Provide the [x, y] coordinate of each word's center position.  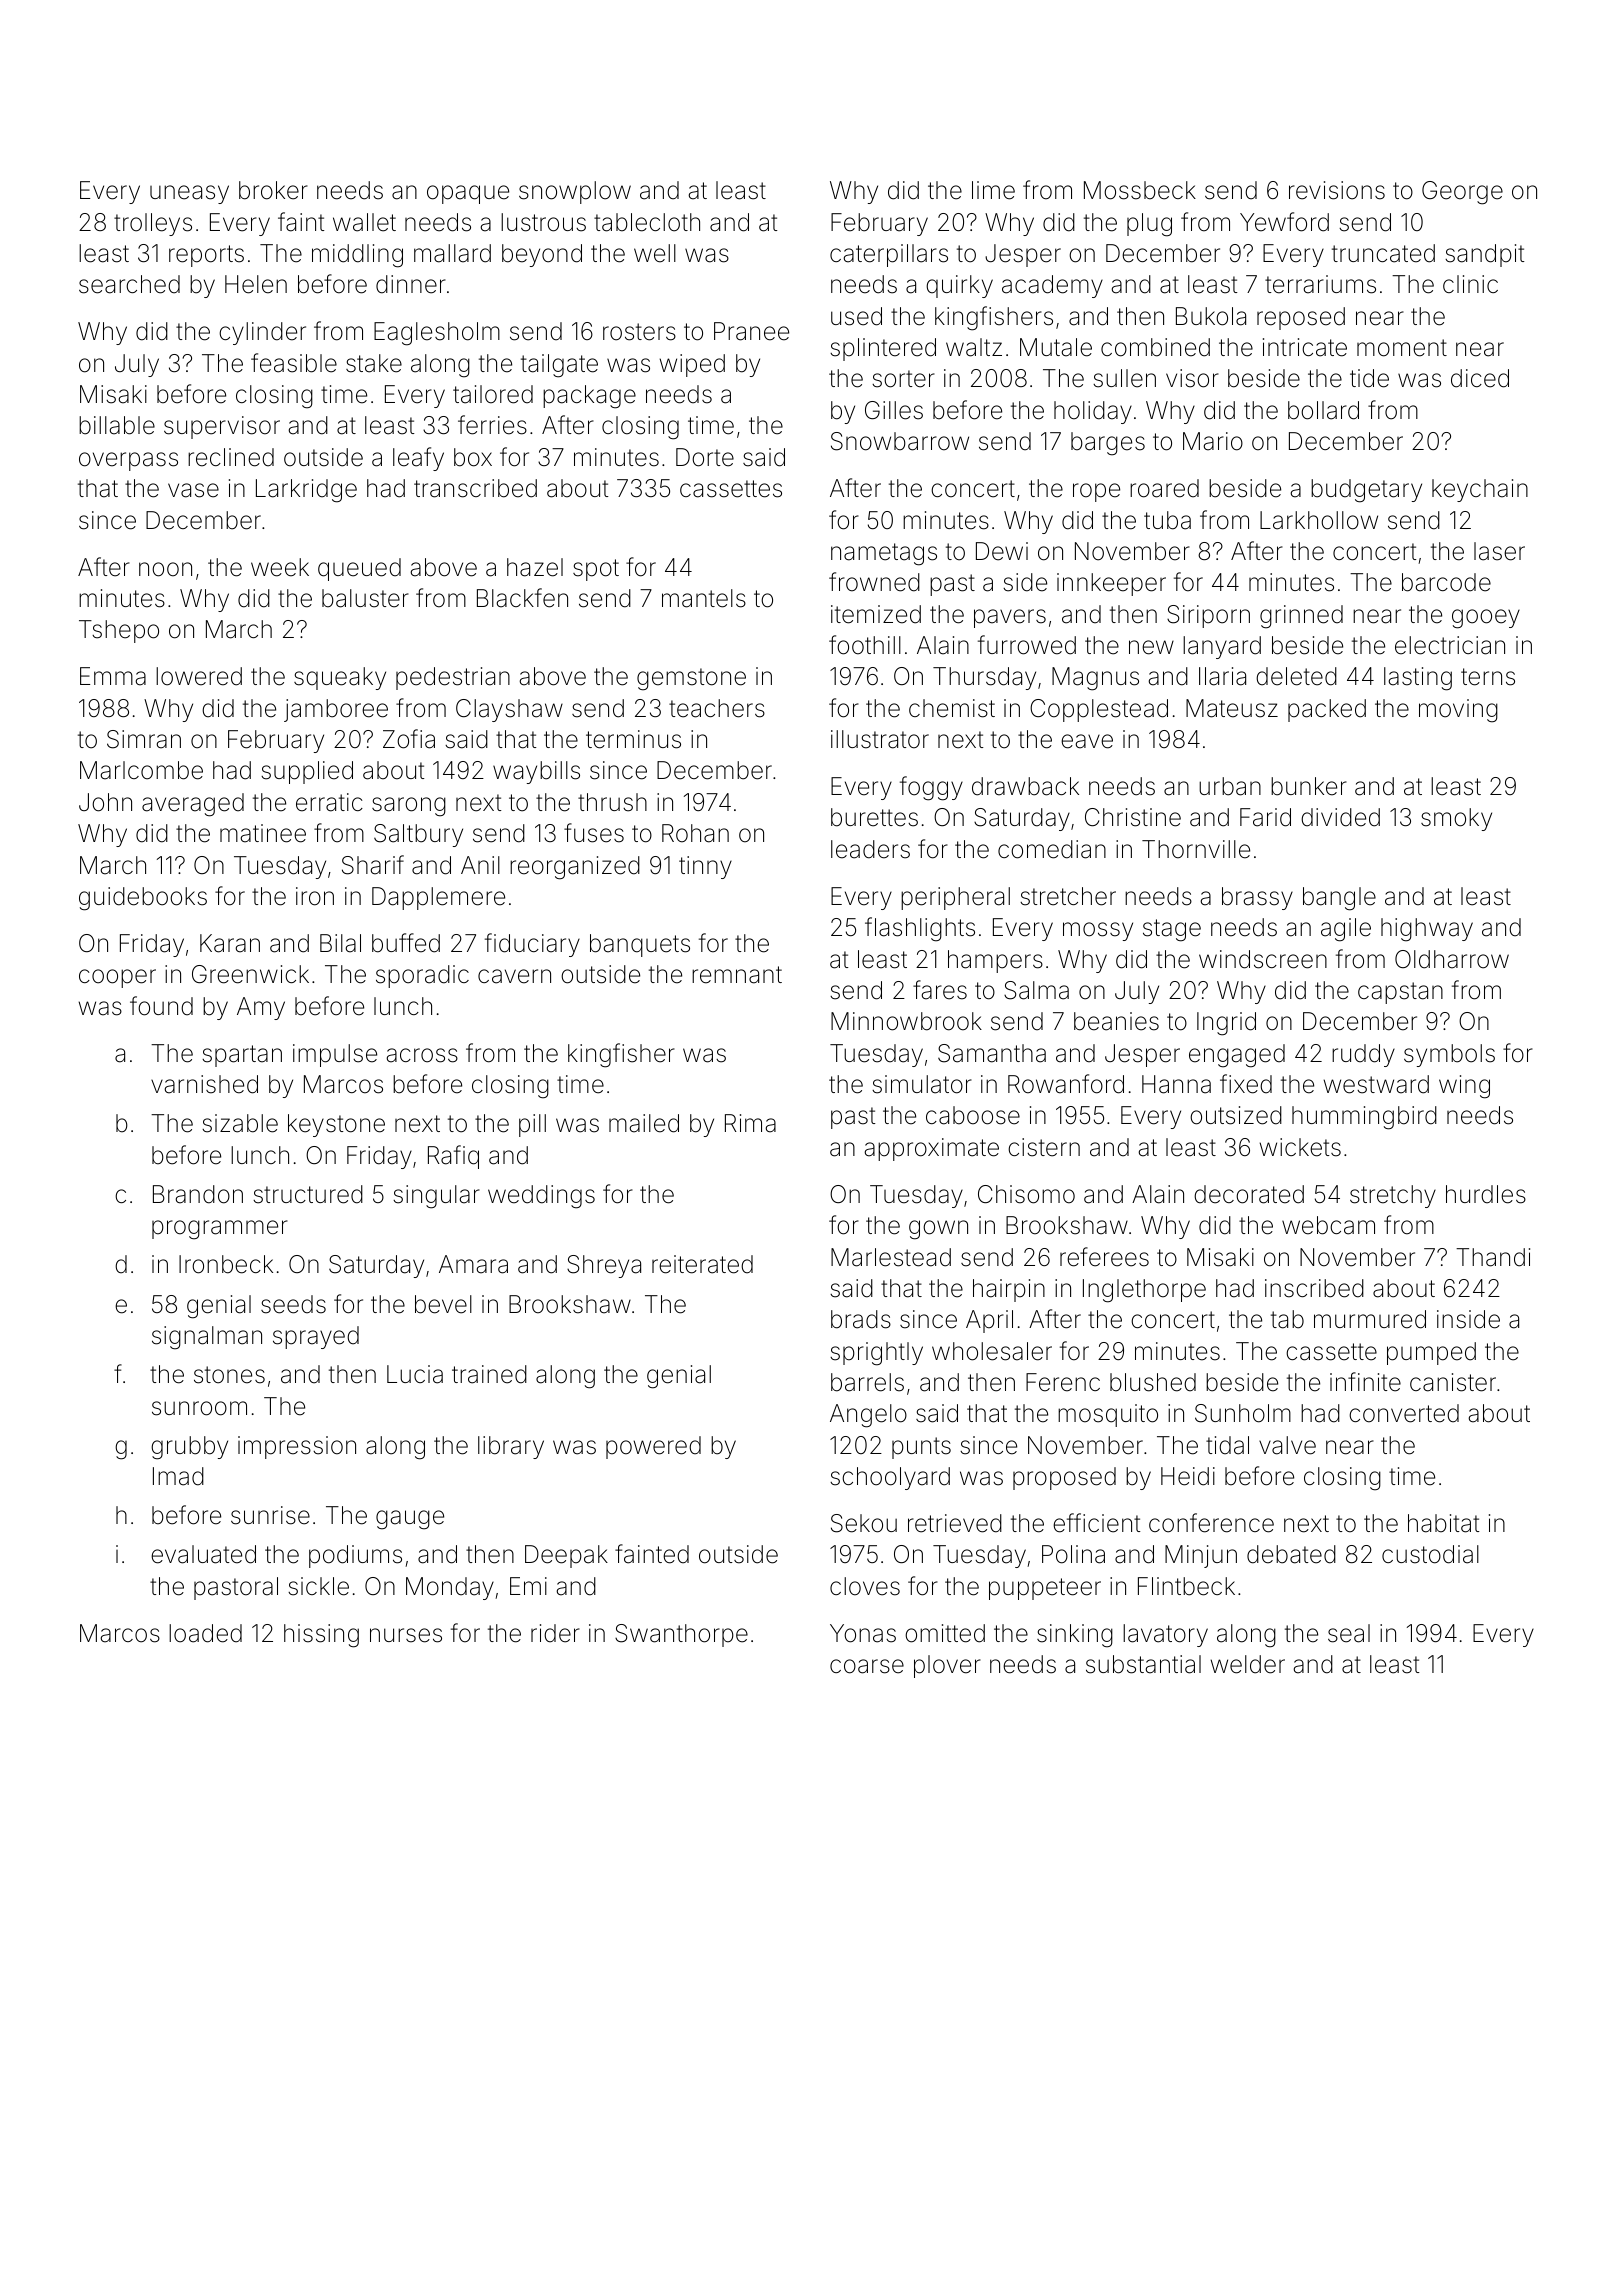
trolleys [153, 224]
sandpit [1484, 255]
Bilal [340, 943]
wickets [1300, 1147]
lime [993, 190]
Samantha [992, 1053]
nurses [406, 1635]
